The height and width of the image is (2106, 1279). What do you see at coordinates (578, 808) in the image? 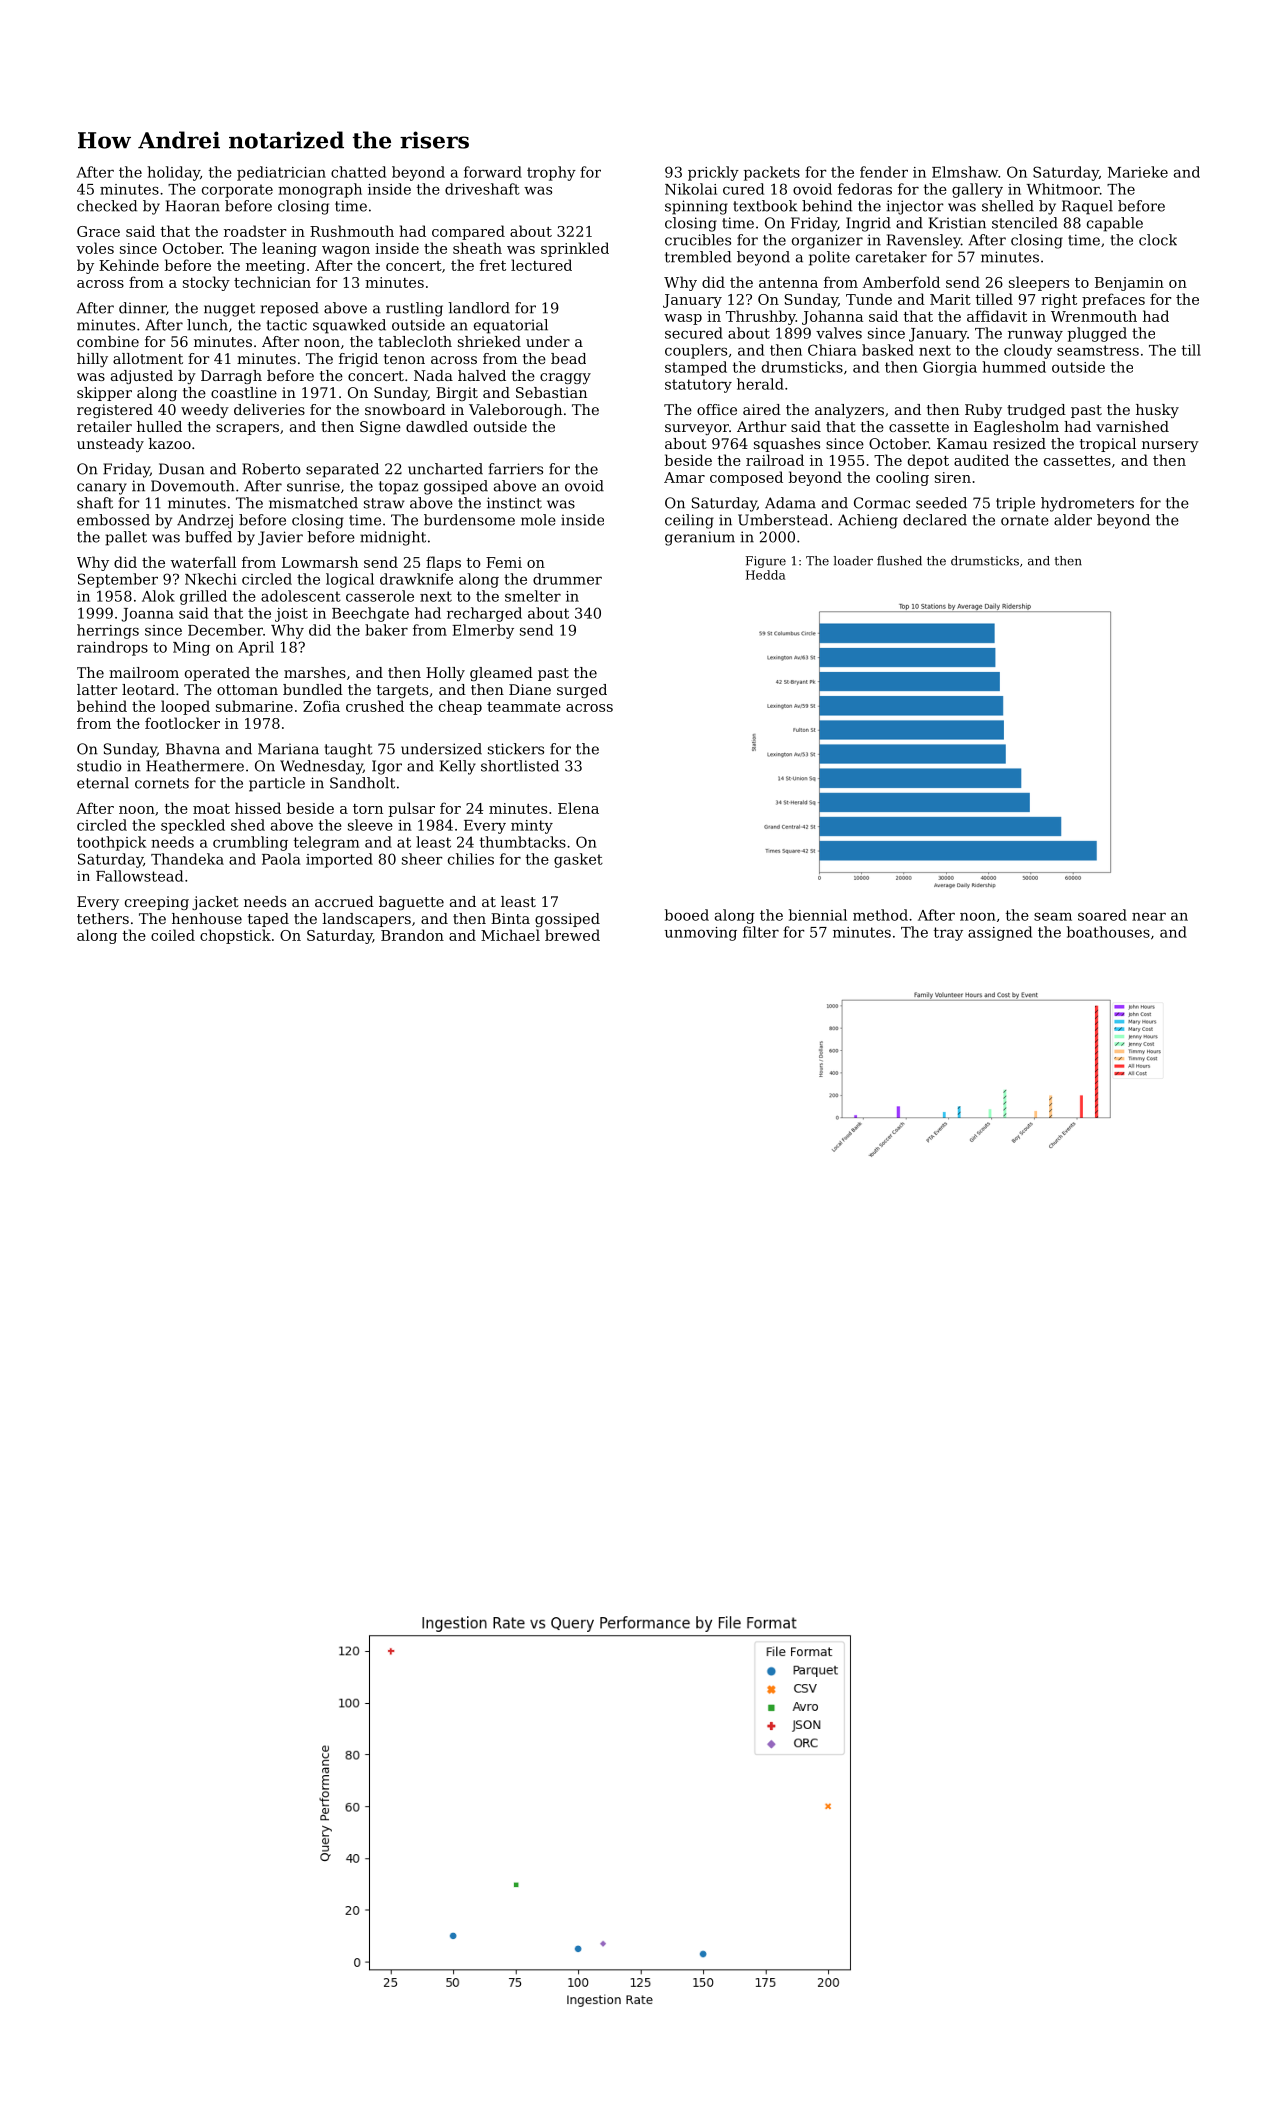
I see `Elena` at bounding box center [578, 808].
